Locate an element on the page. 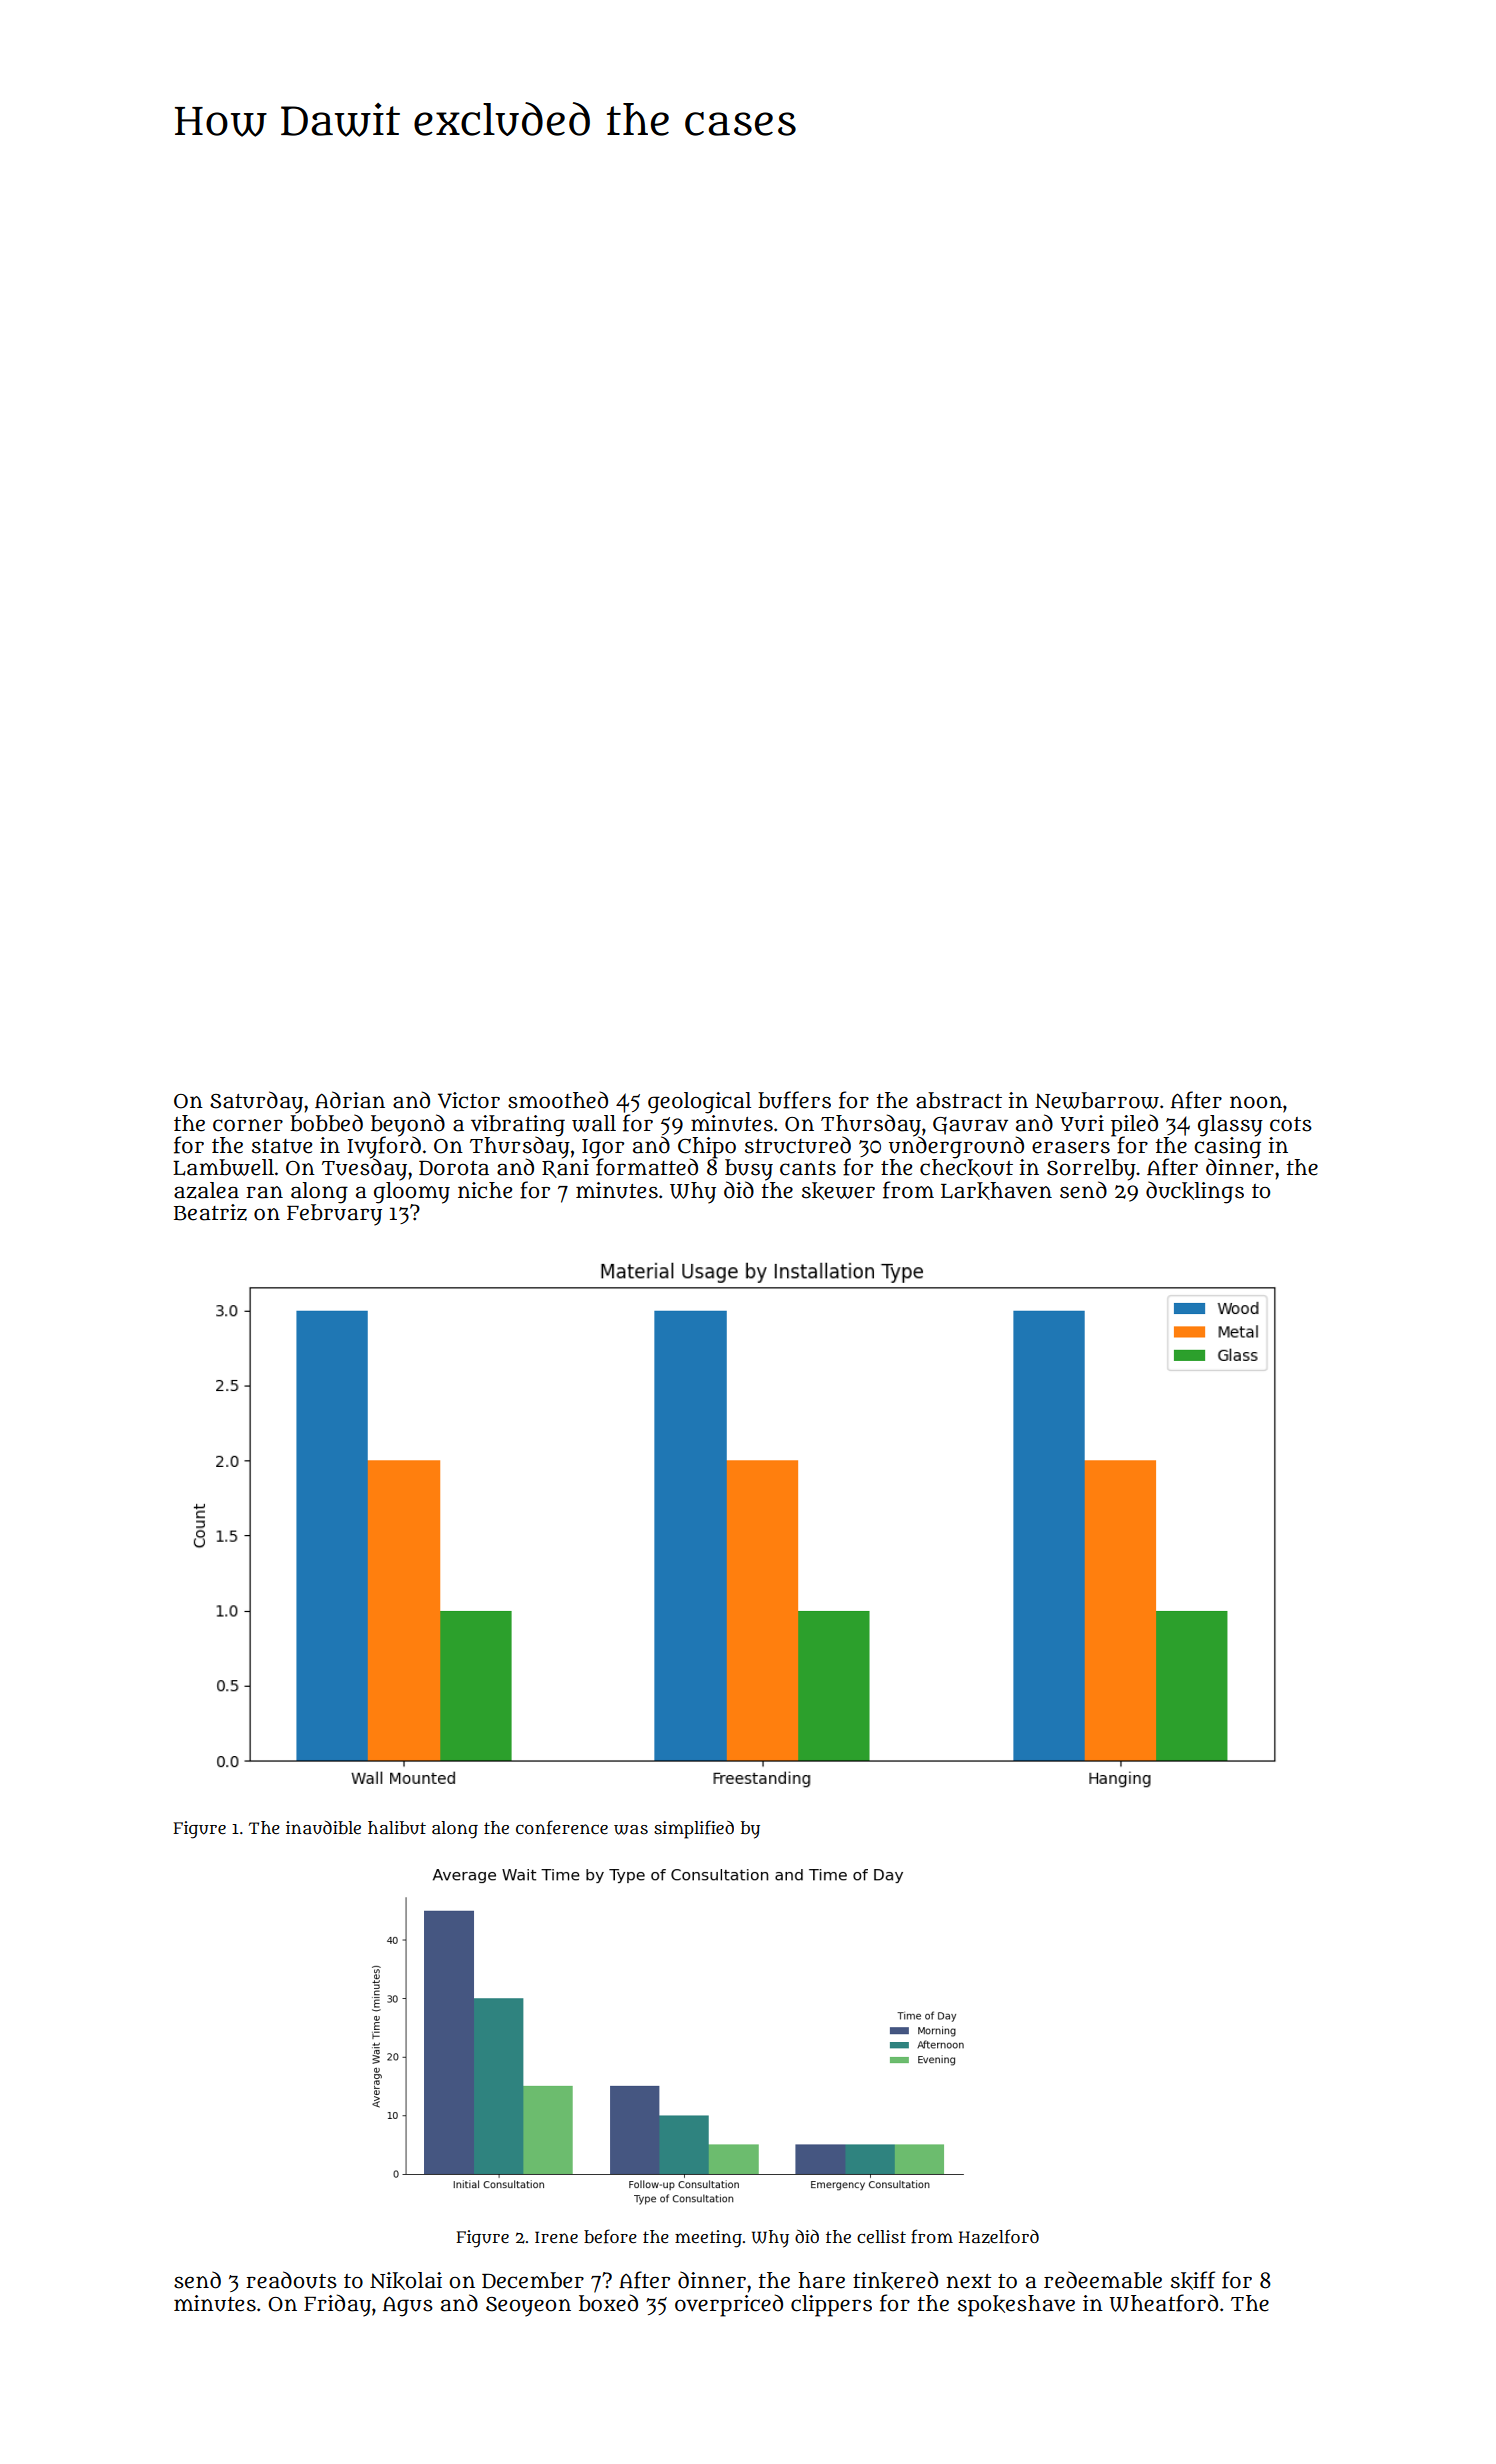 The image size is (1496, 2464). cots is located at coordinates (1291, 1124).
